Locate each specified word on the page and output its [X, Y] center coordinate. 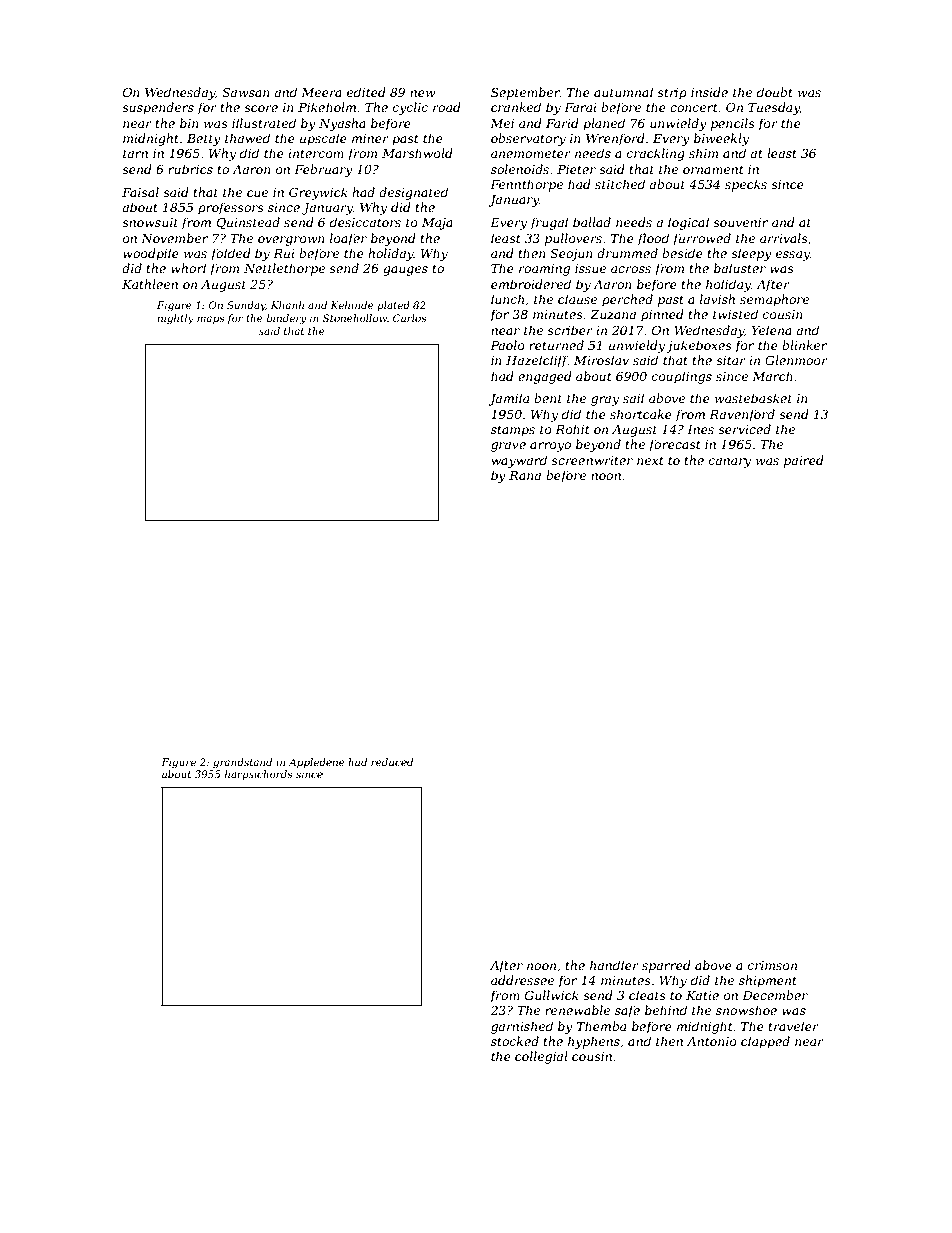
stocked [515, 1041]
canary [730, 463]
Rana [525, 475]
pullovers [573, 239]
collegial [541, 1057]
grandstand [242, 763]
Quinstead [248, 223]
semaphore [774, 300]
